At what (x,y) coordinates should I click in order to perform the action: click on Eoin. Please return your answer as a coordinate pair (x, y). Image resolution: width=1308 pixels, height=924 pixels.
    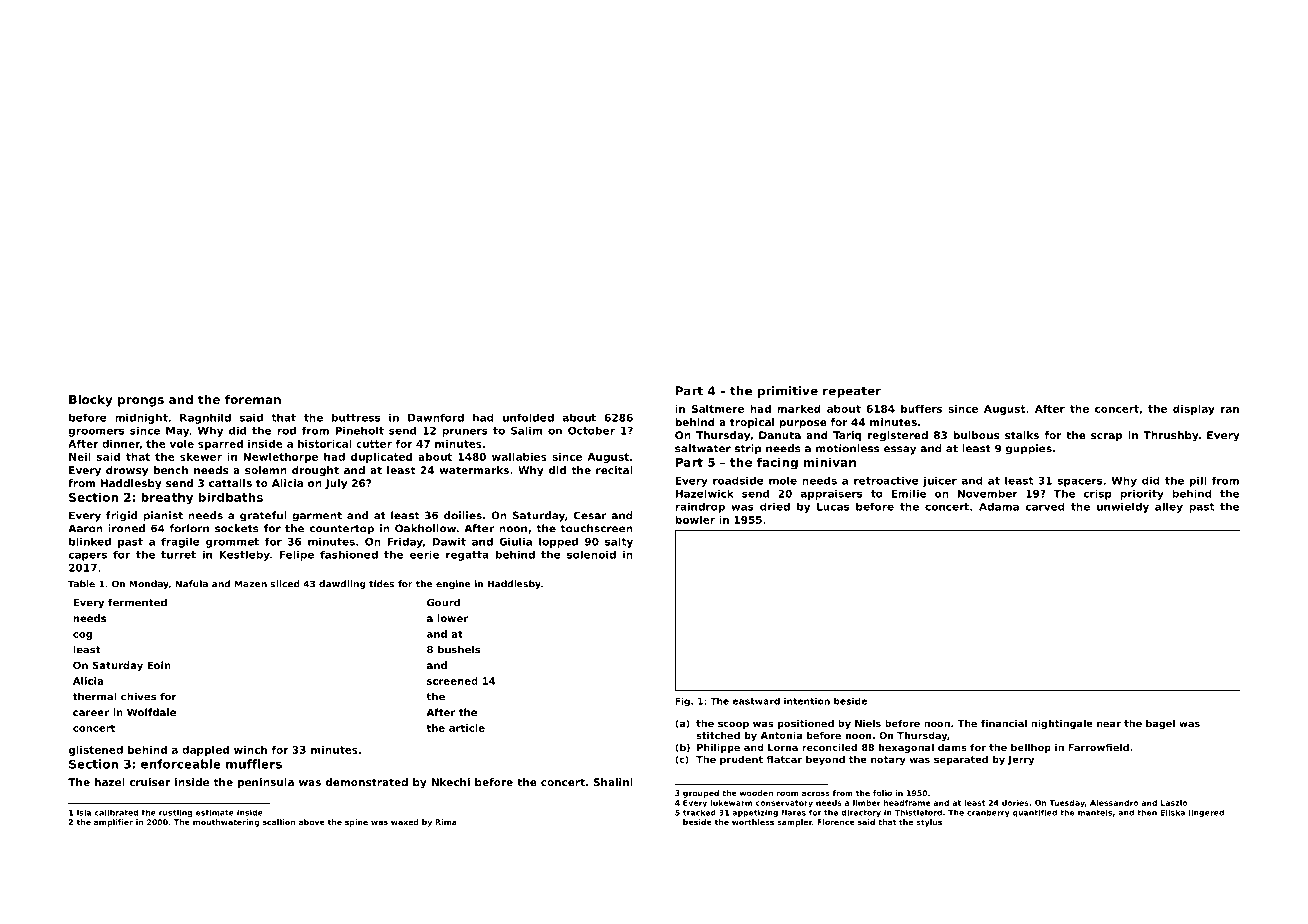
    Looking at the image, I should click on (159, 665).
